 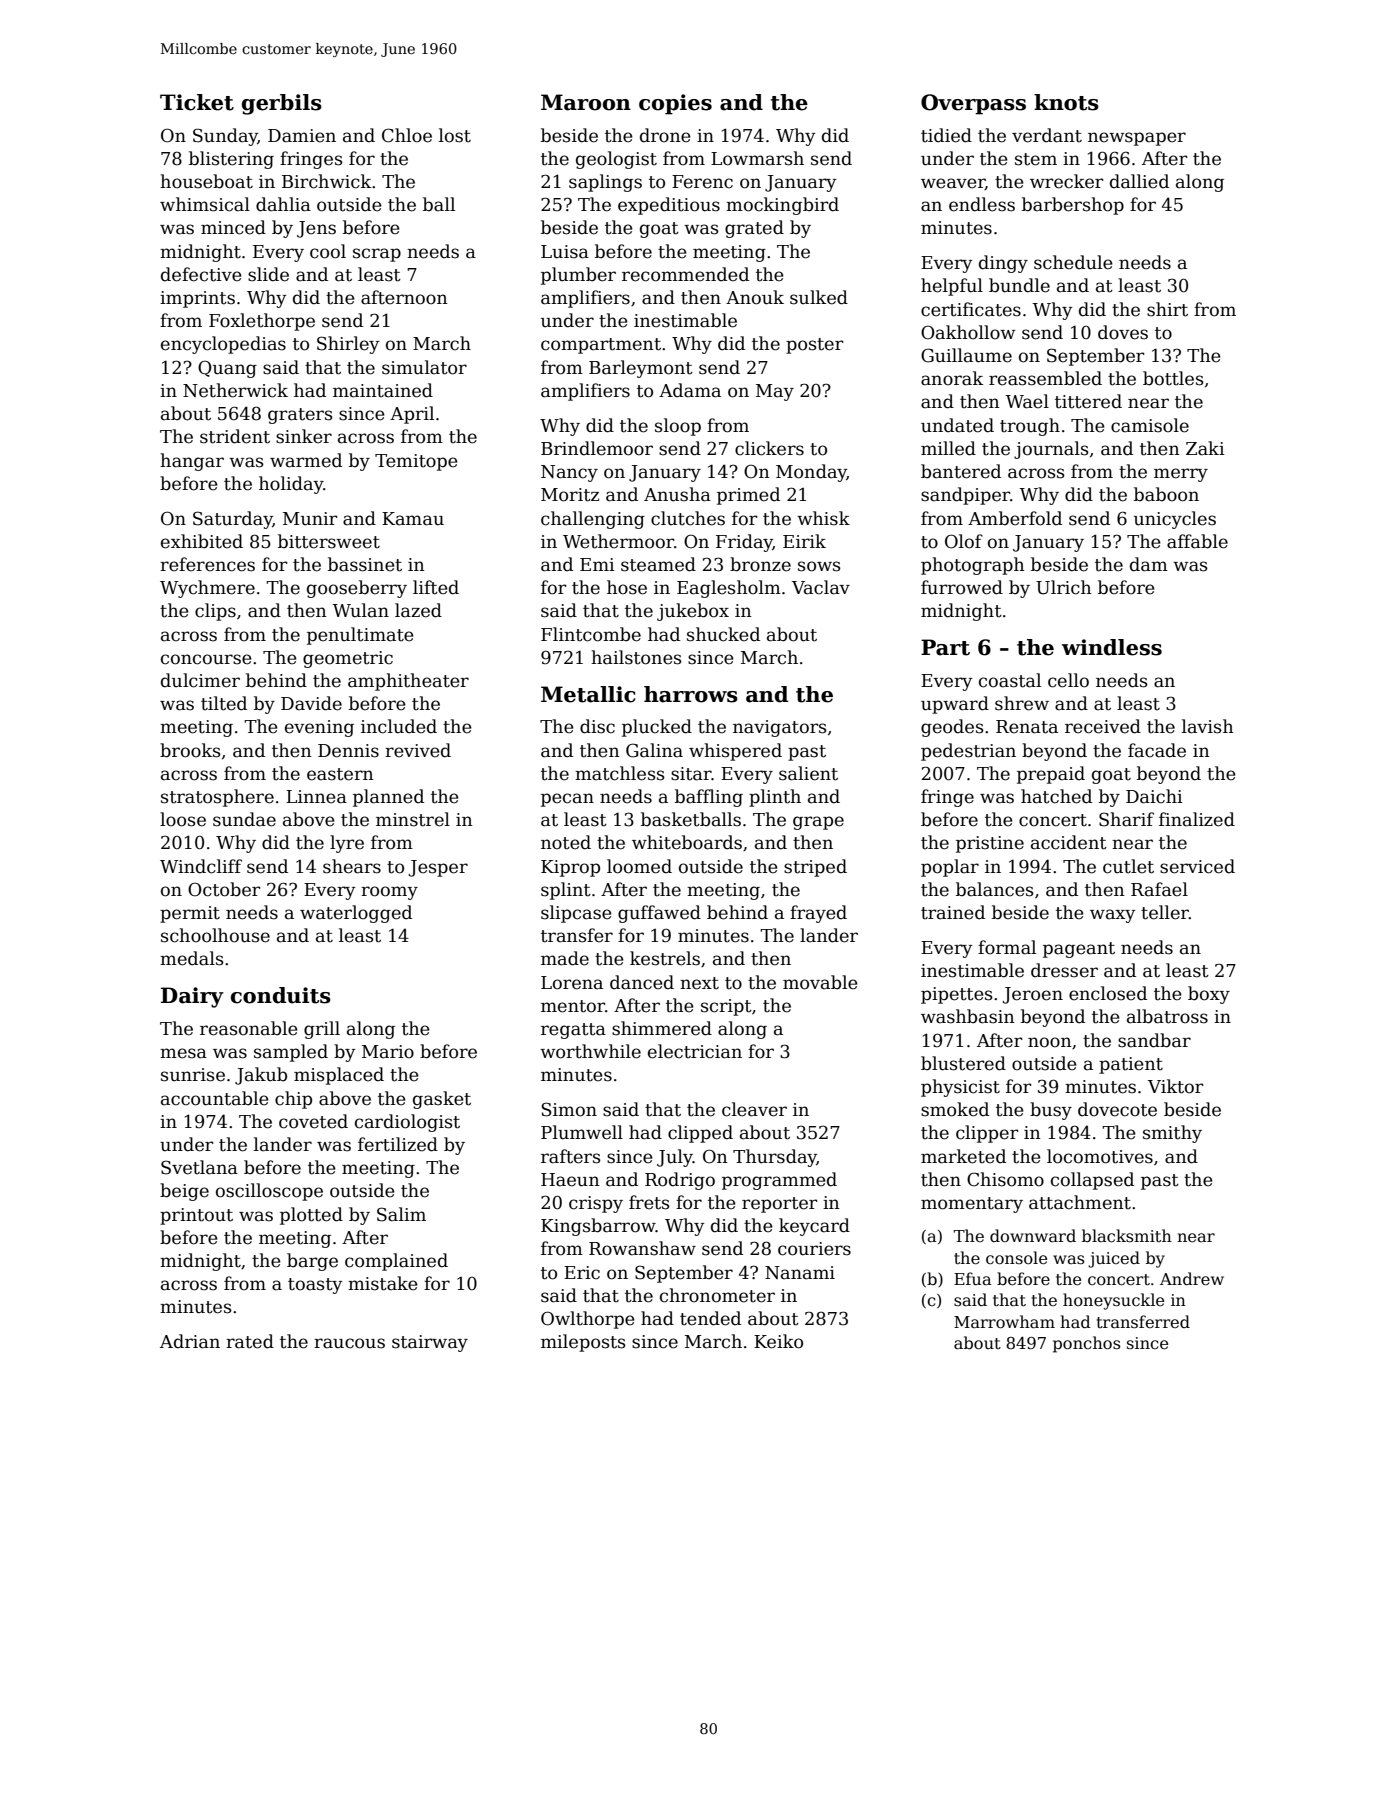 What do you see at coordinates (952, 728) in the screenshot?
I see `geodes` at bounding box center [952, 728].
